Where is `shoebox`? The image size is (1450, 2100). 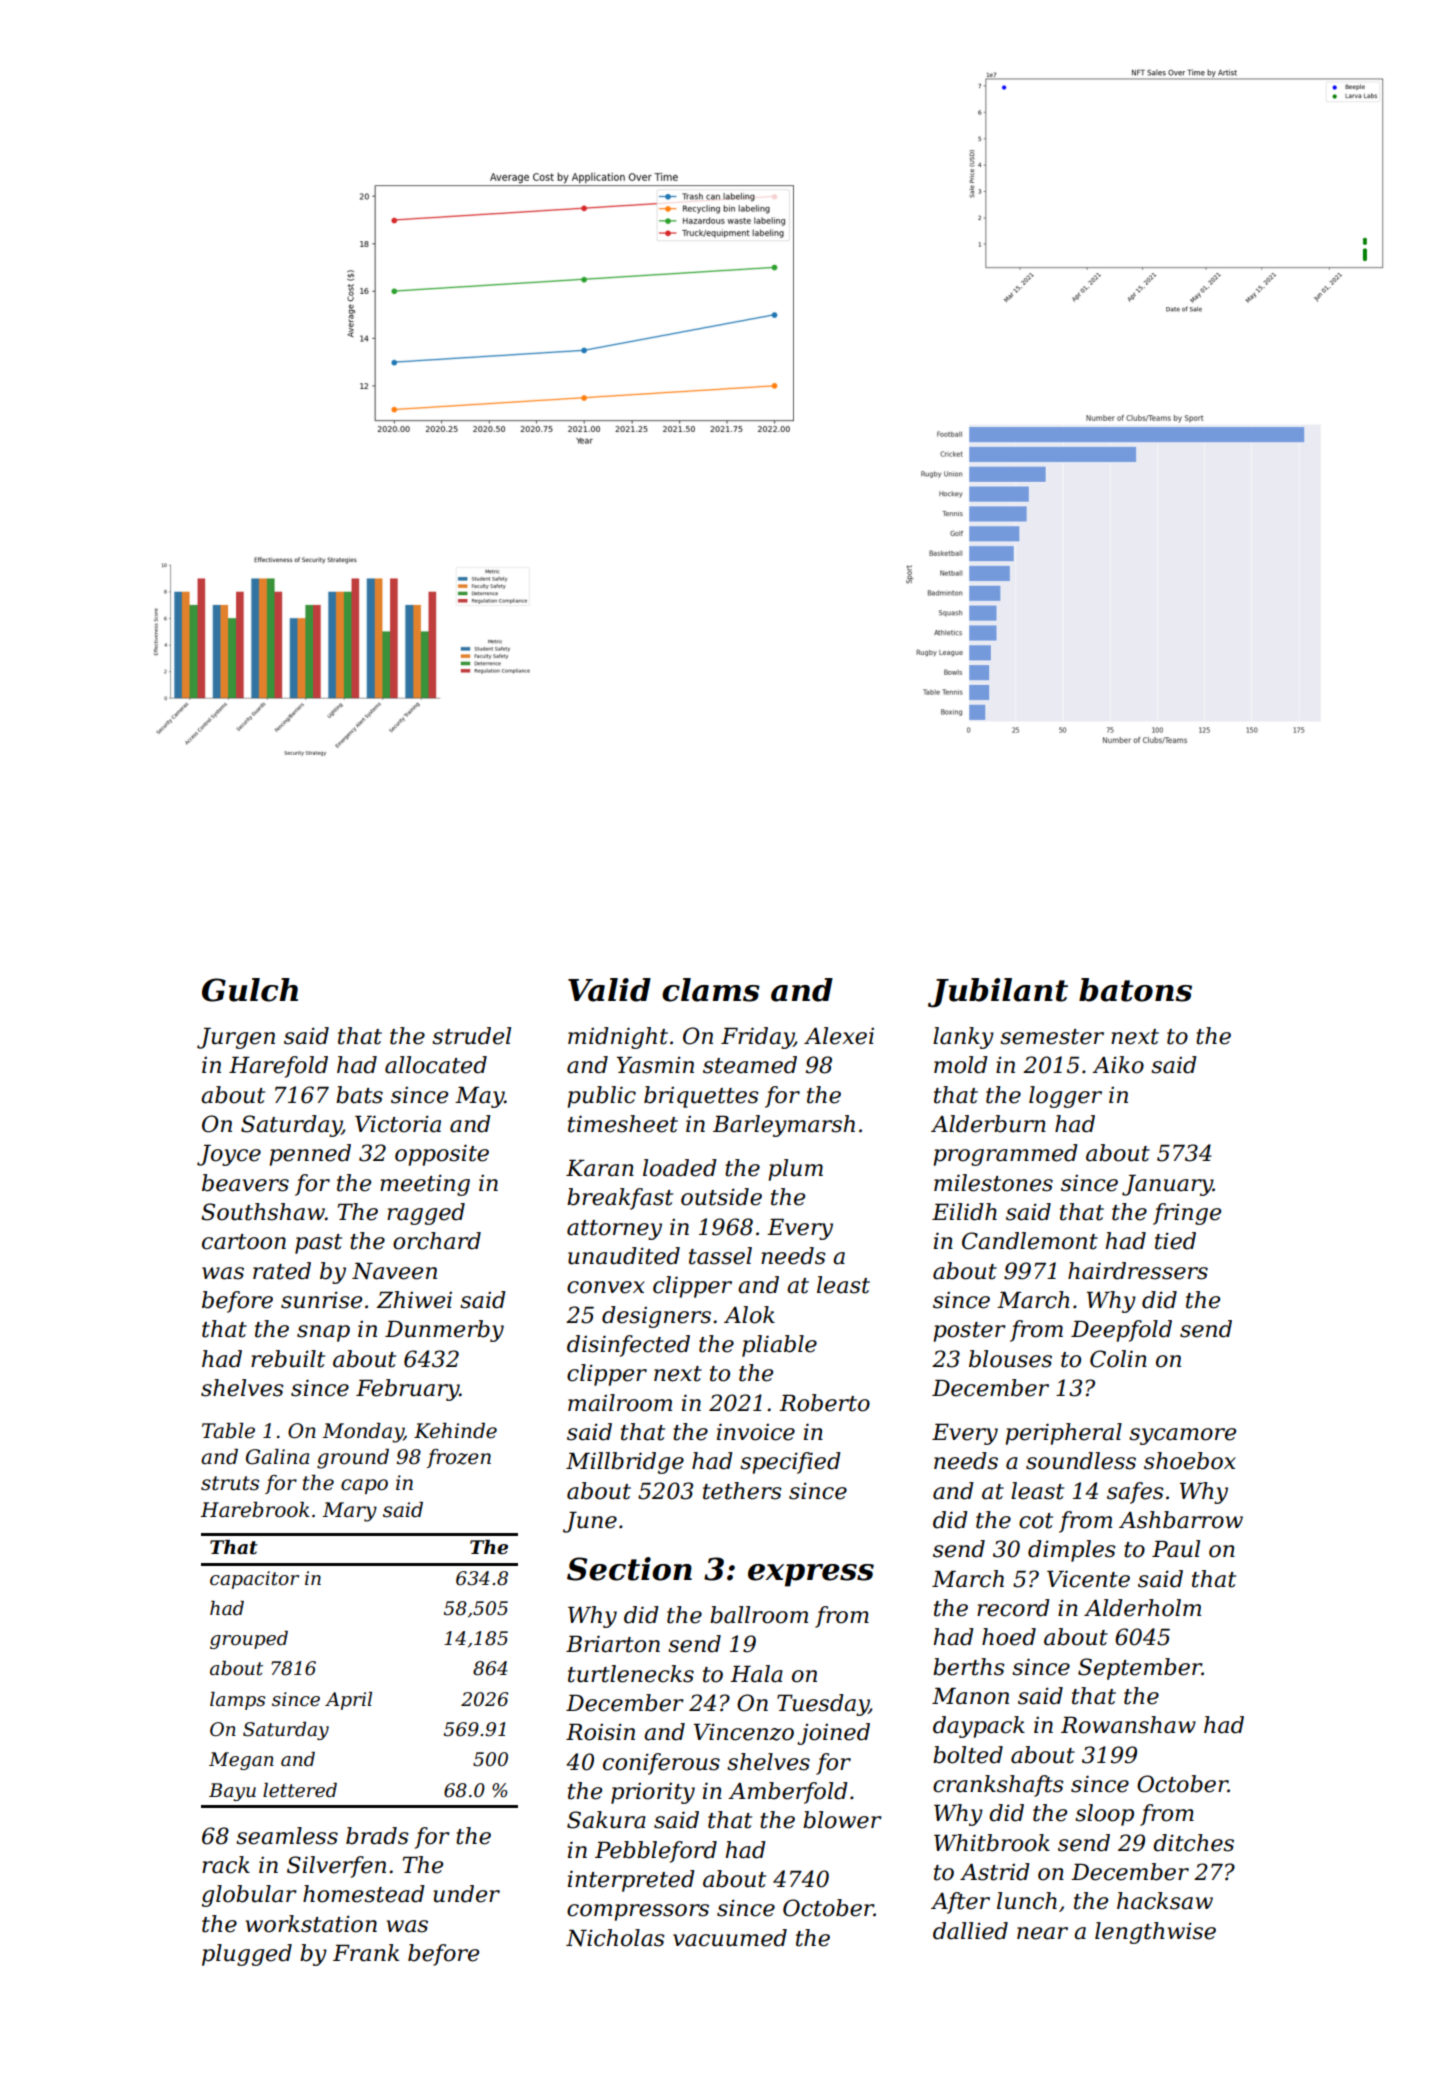 shoebox is located at coordinates (1190, 1461).
